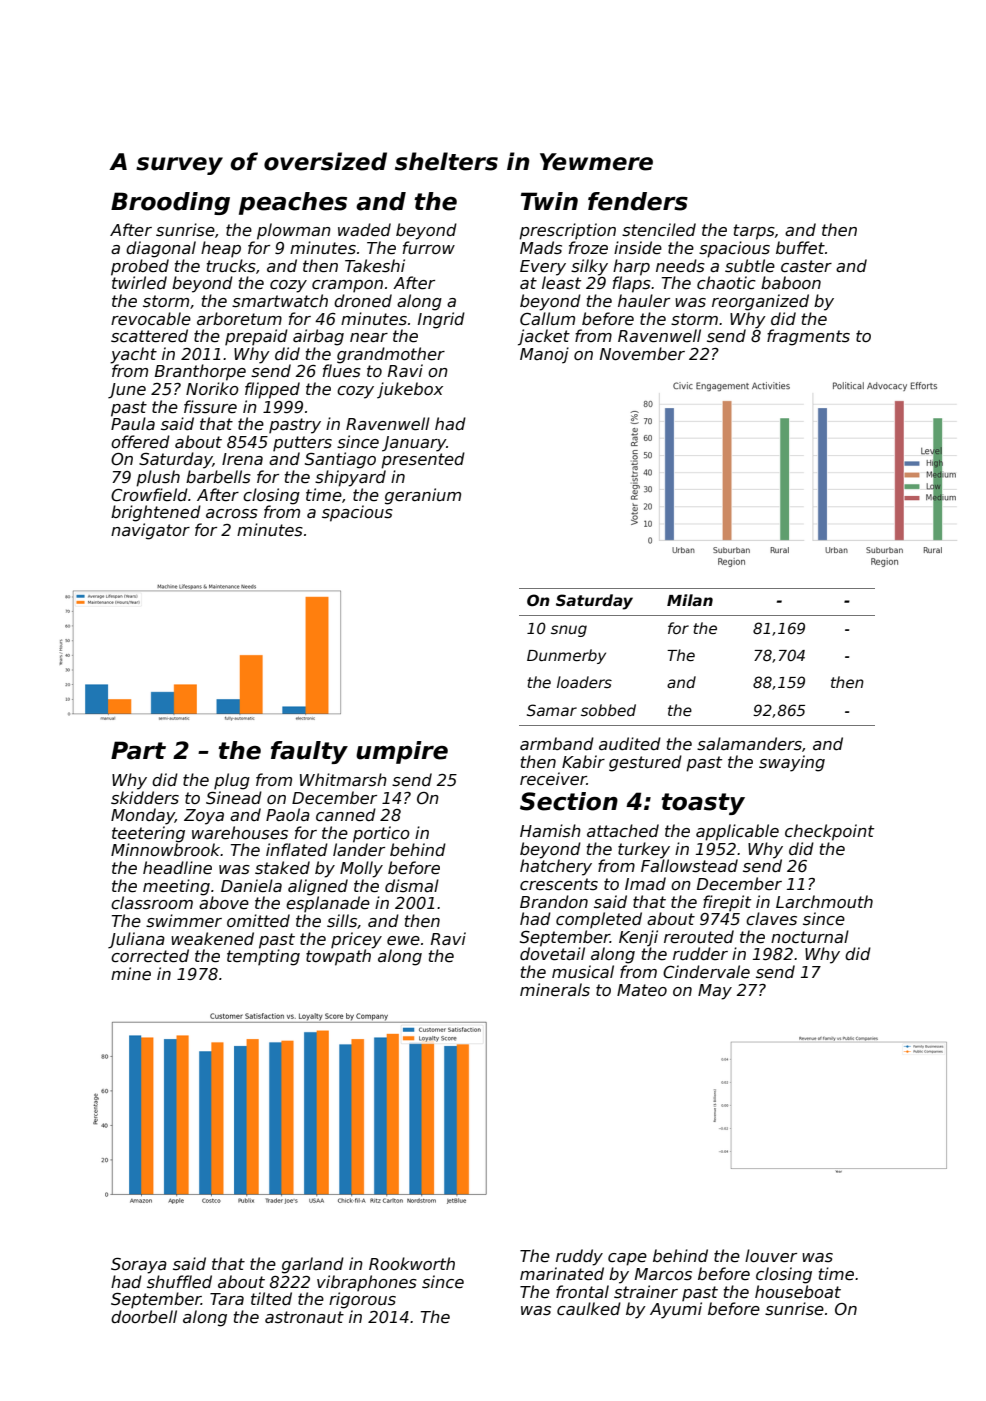 The height and width of the screenshot is (1401, 986). Describe the element at coordinates (760, 302) in the screenshot. I see `reorganized` at that location.
